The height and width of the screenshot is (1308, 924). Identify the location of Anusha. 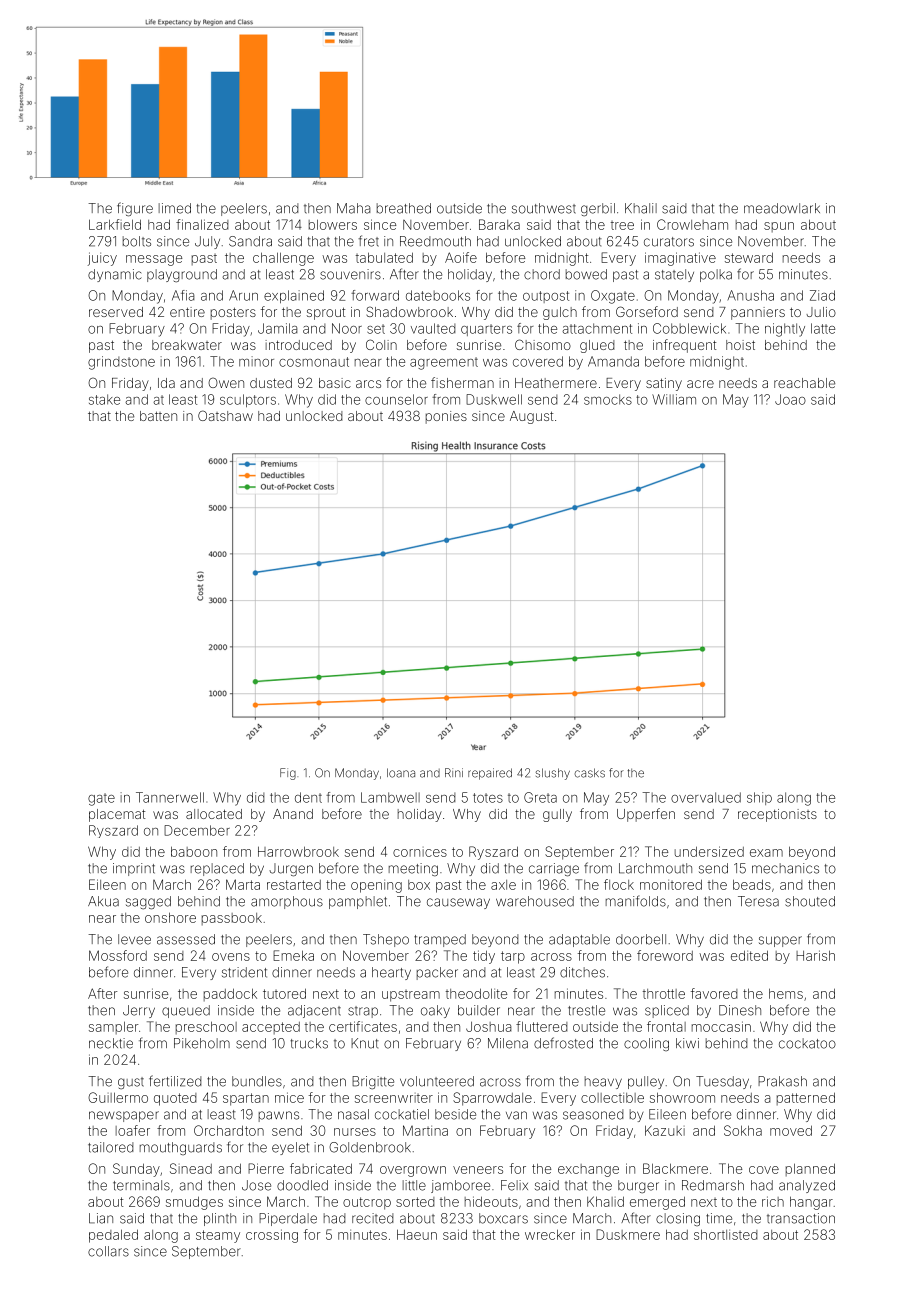
(751, 295).
